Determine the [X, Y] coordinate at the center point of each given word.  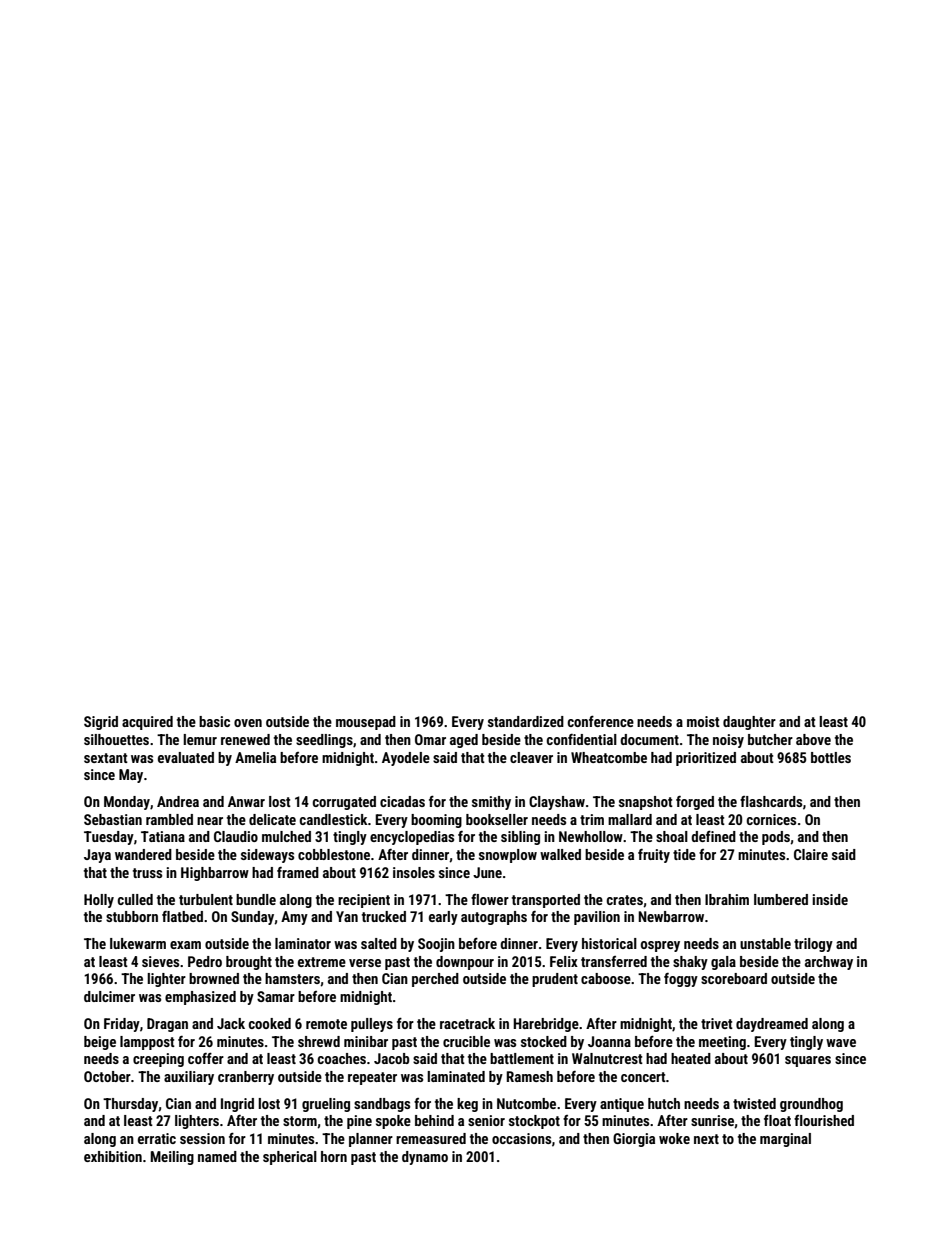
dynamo [425, 1158]
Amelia [255, 757]
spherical [290, 1158]
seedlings [324, 741]
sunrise [713, 1121]
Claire [811, 854]
